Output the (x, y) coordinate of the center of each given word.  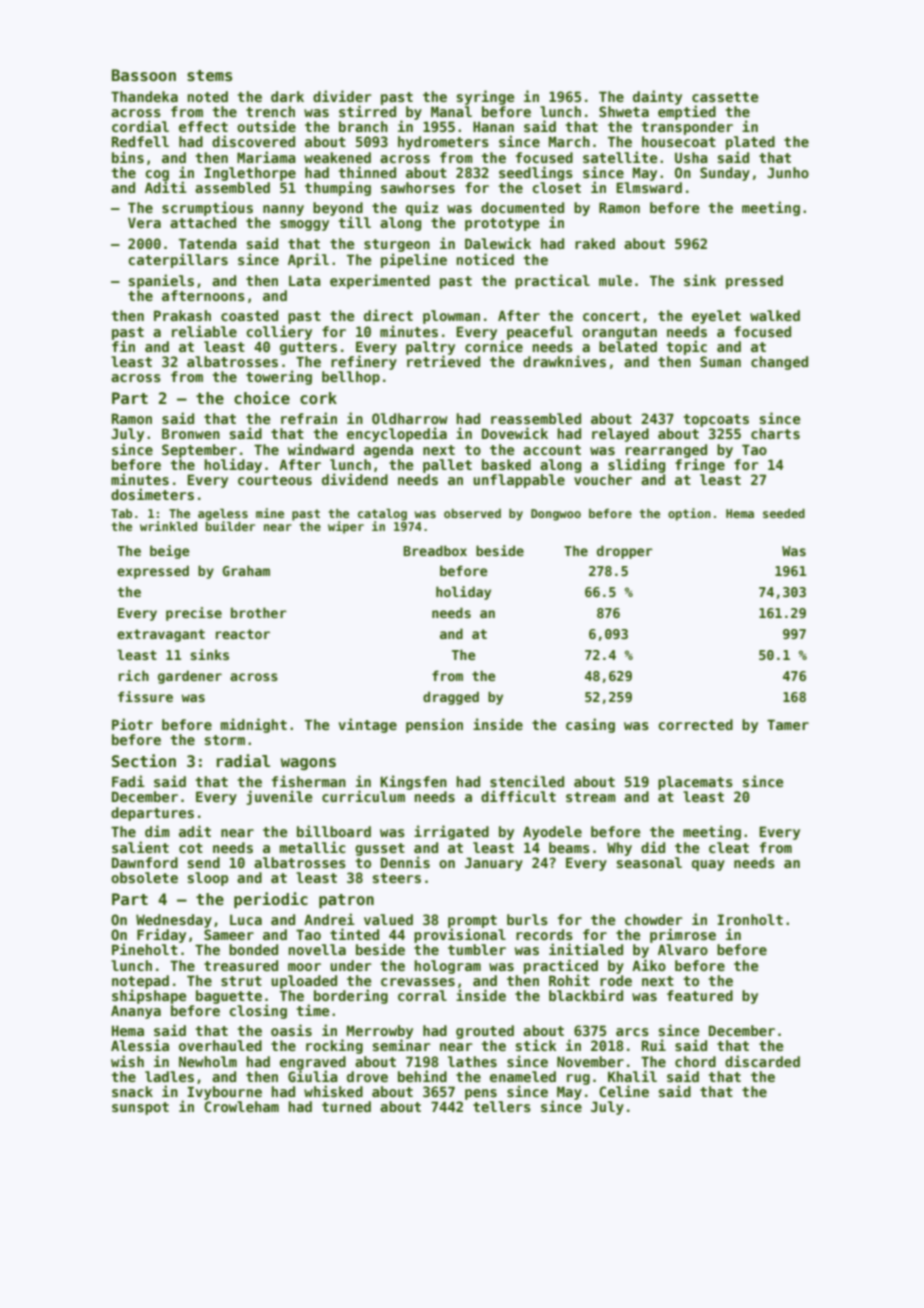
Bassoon (144, 75)
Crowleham (241, 1106)
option (689, 514)
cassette (725, 97)
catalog (382, 515)
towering (279, 377)
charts (775, 433)
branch (363, 126)
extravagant (161, 635)
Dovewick (515, 433)
